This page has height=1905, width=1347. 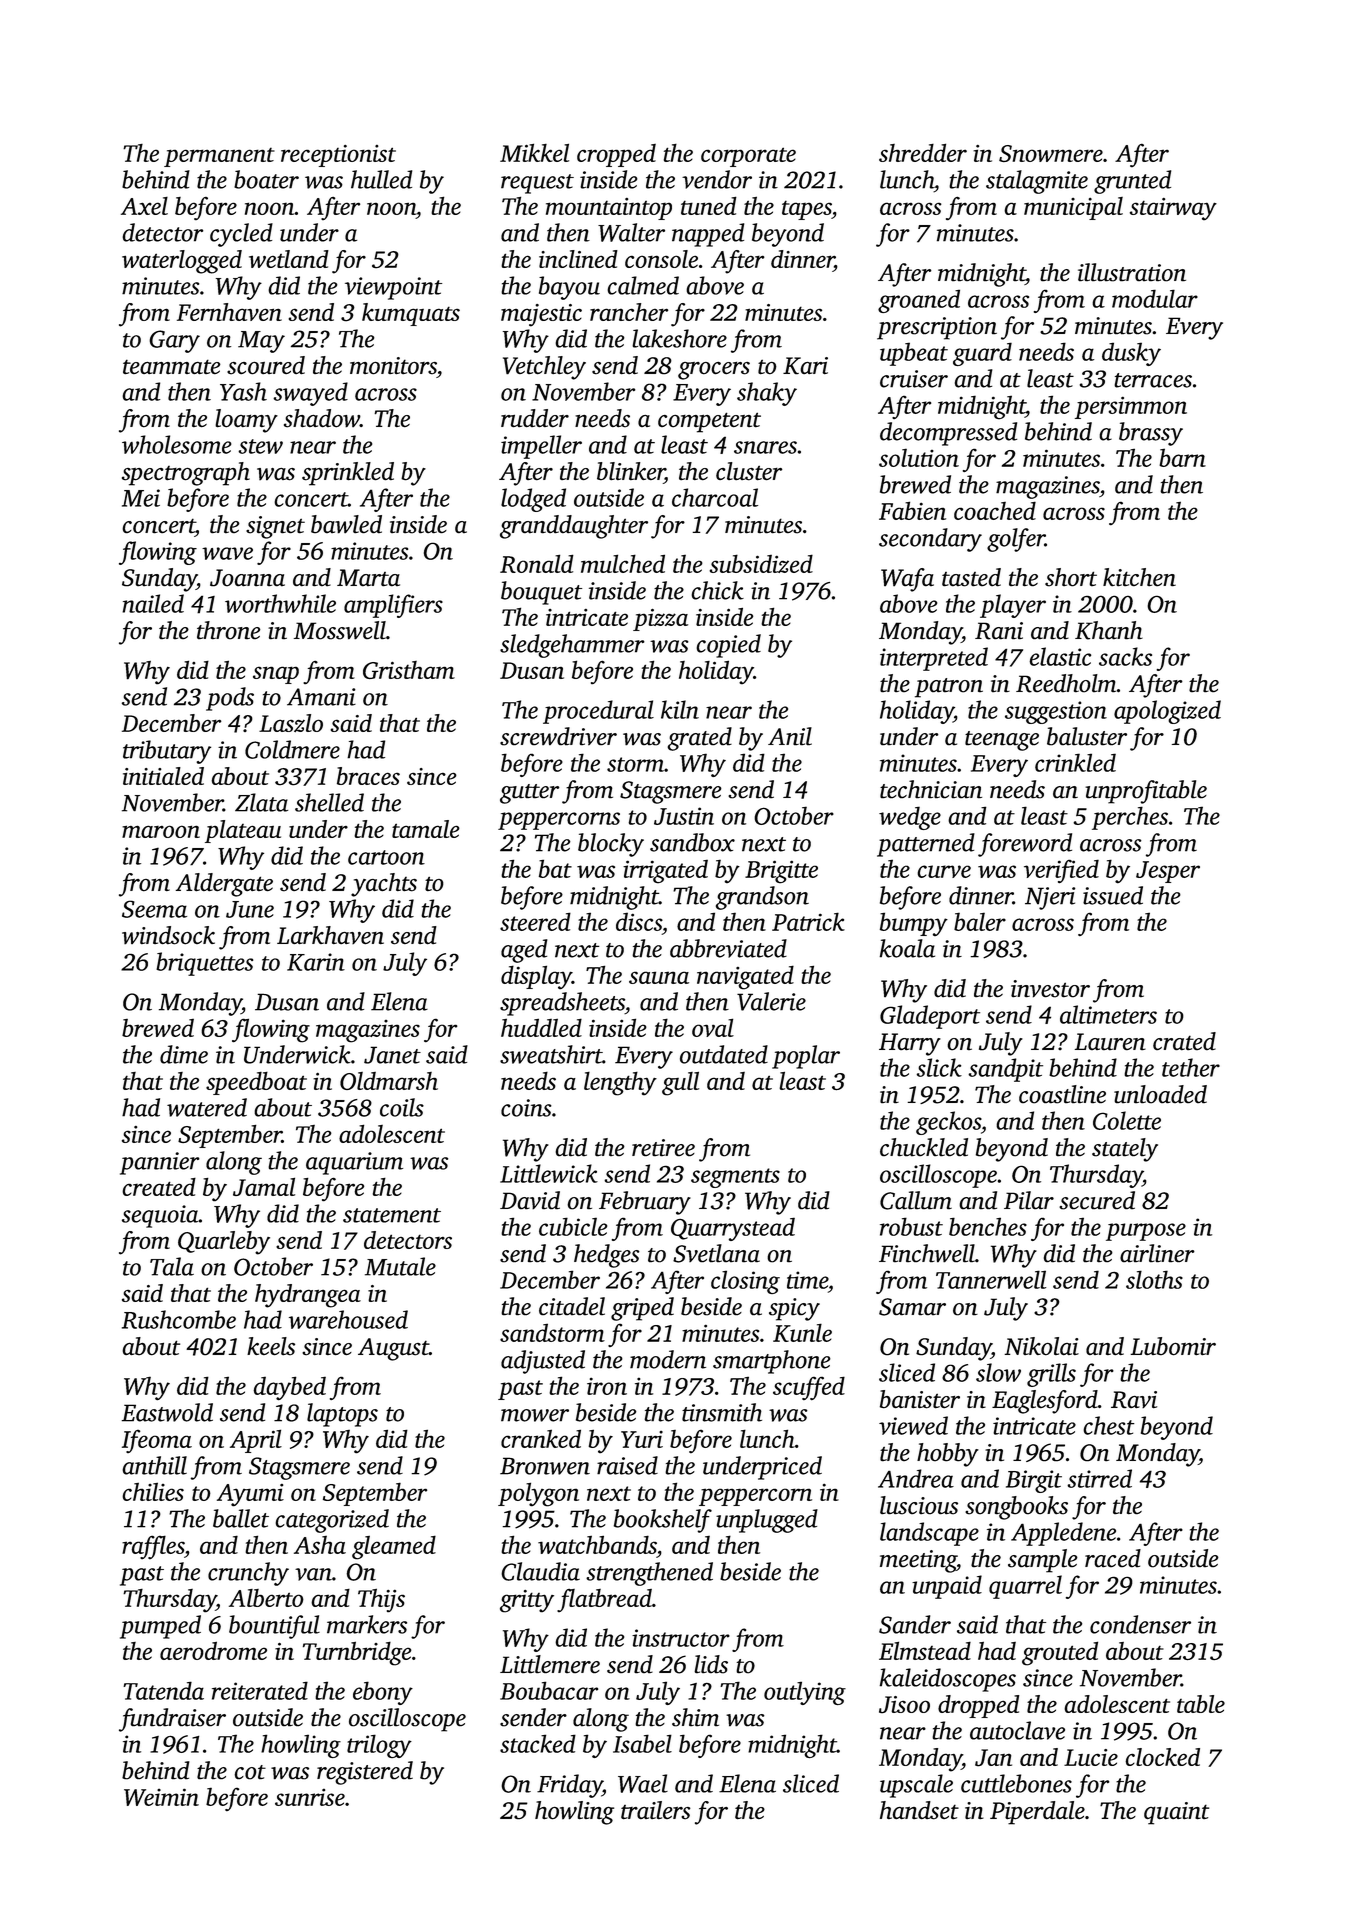 I want to click on tributary, so click(x=167, y=752).
